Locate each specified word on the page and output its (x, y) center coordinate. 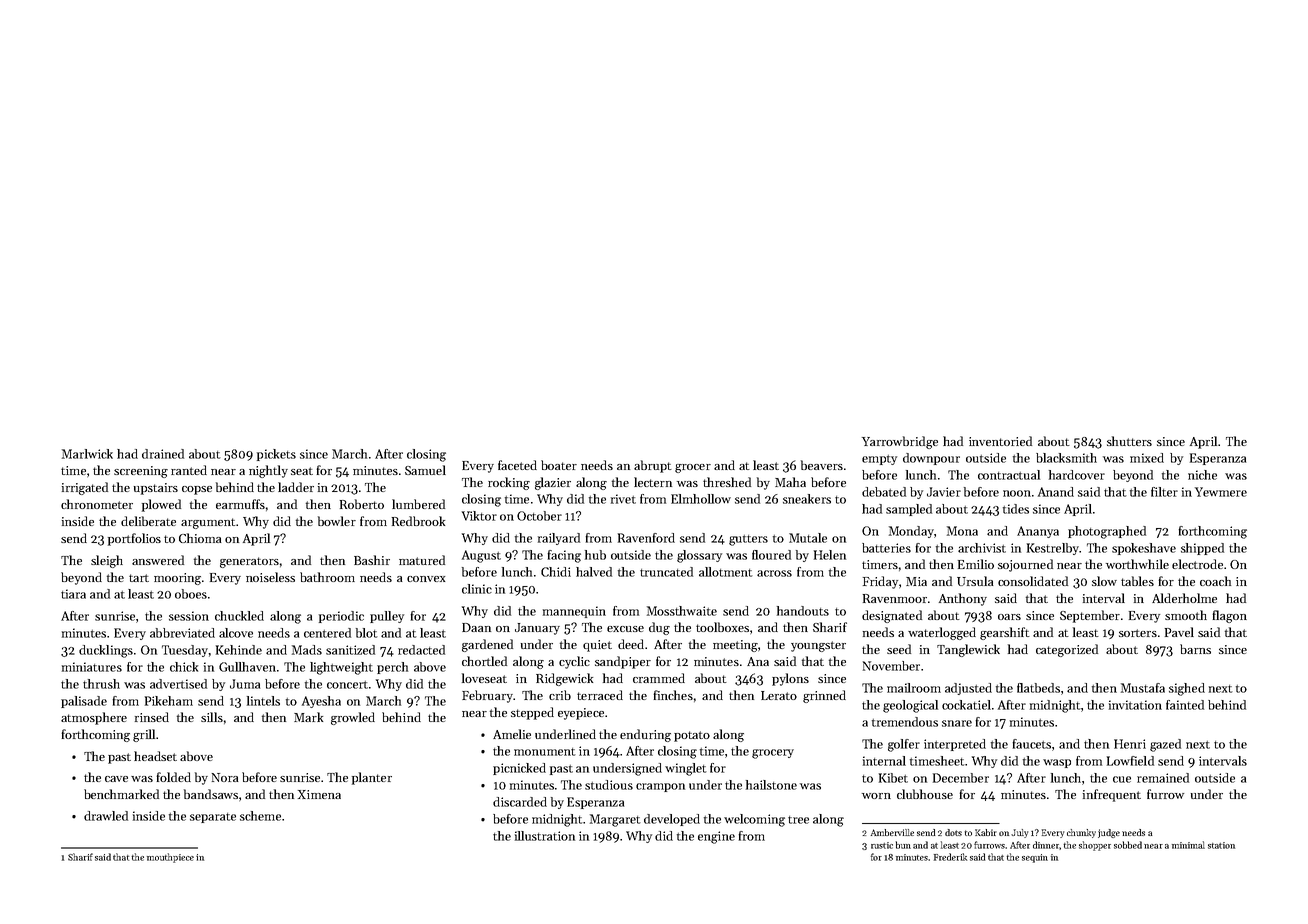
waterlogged (942, 633)
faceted (517, 465)
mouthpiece (170, 858)
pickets (276, 455)
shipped (1202, 549)
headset (155, 756)
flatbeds (1038, 688)
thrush (101, 684)
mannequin (574, 612)
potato (692, 736)
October (539, 516)
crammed (659, 678)
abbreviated (182, 633)
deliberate (148, 521)
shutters (1129, 441)
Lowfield (1130, 761)
